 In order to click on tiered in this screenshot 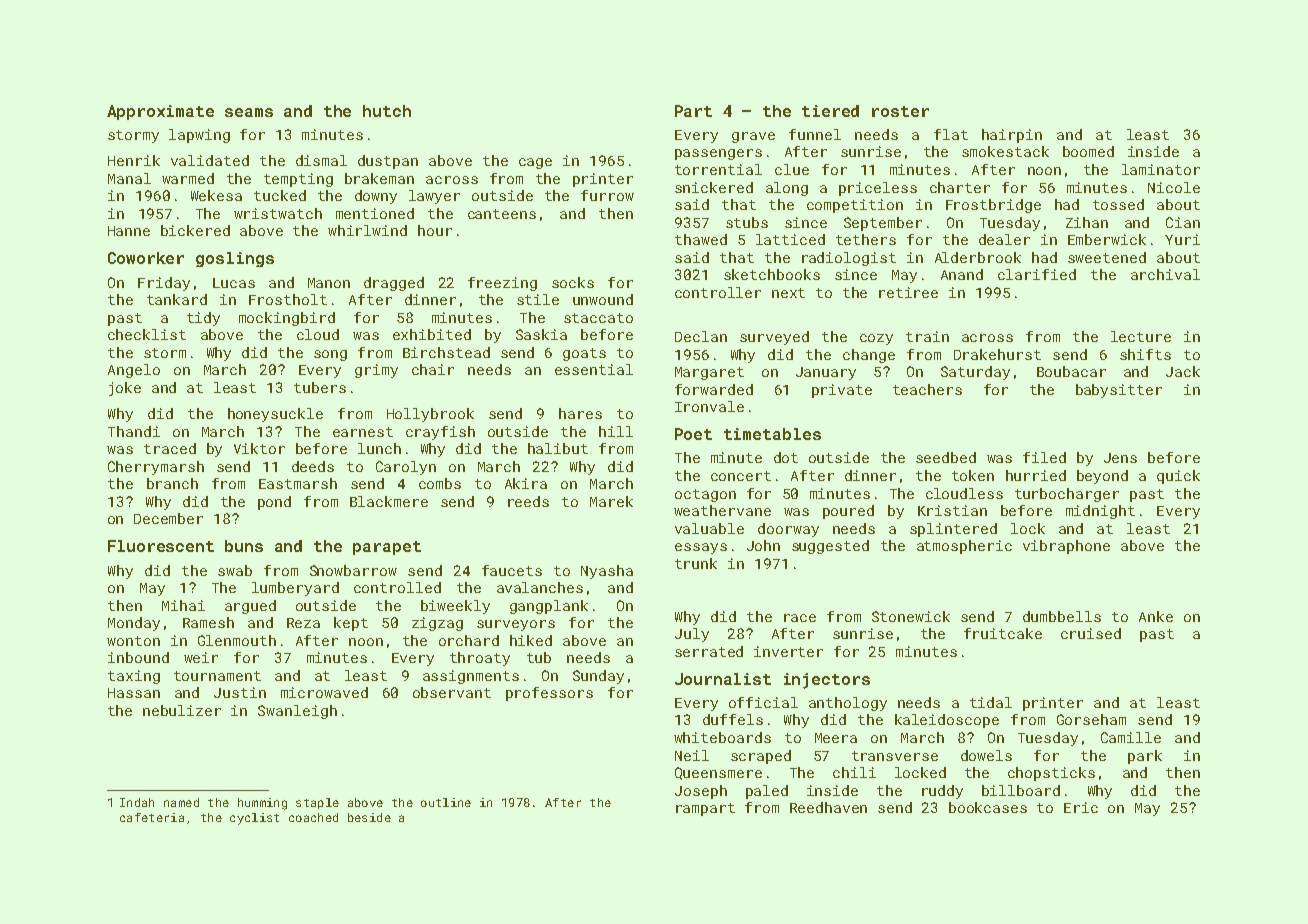, I will do `click(830, 111)`.
